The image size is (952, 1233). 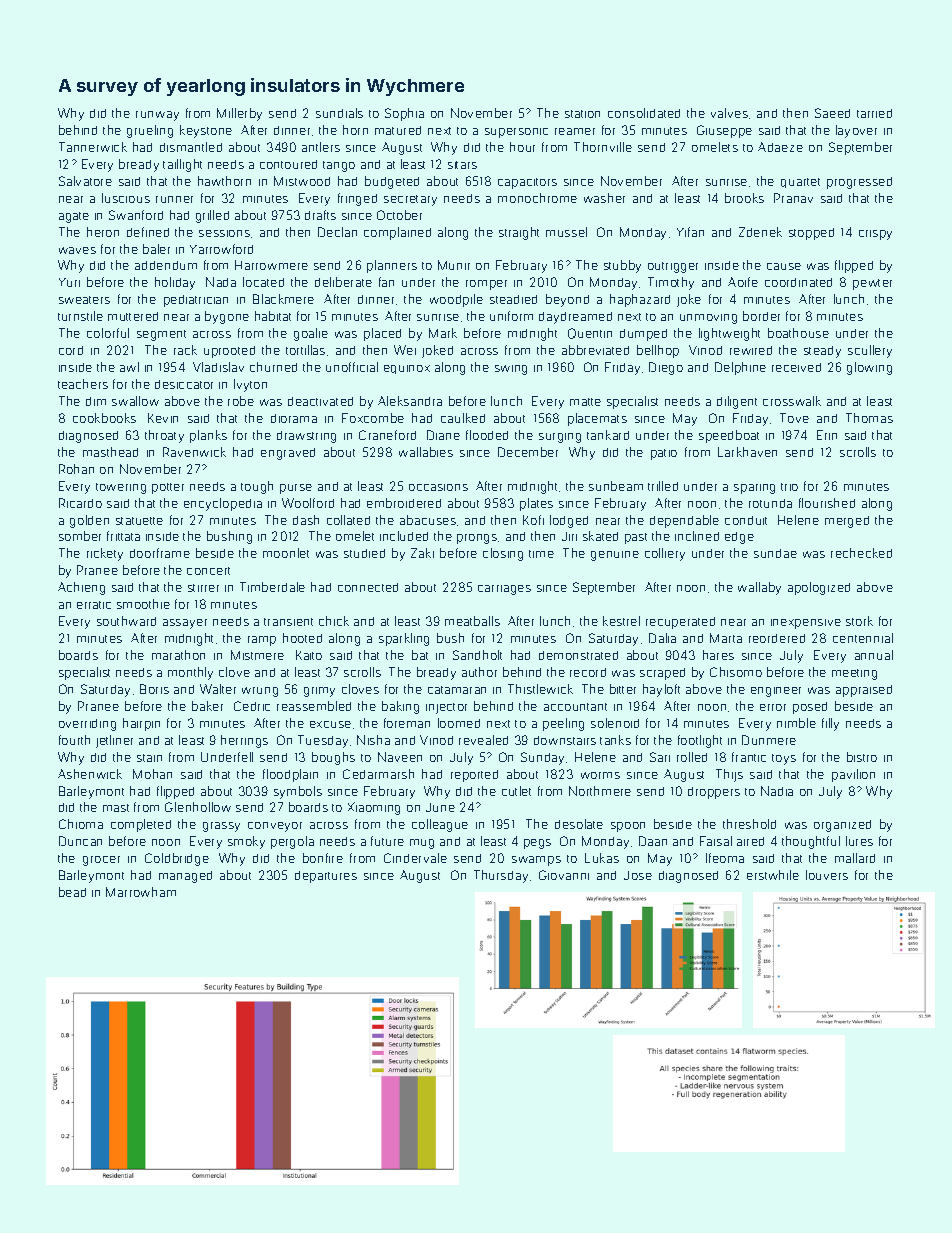 I want to click on cookbooks, so click(x=104, y=418).
